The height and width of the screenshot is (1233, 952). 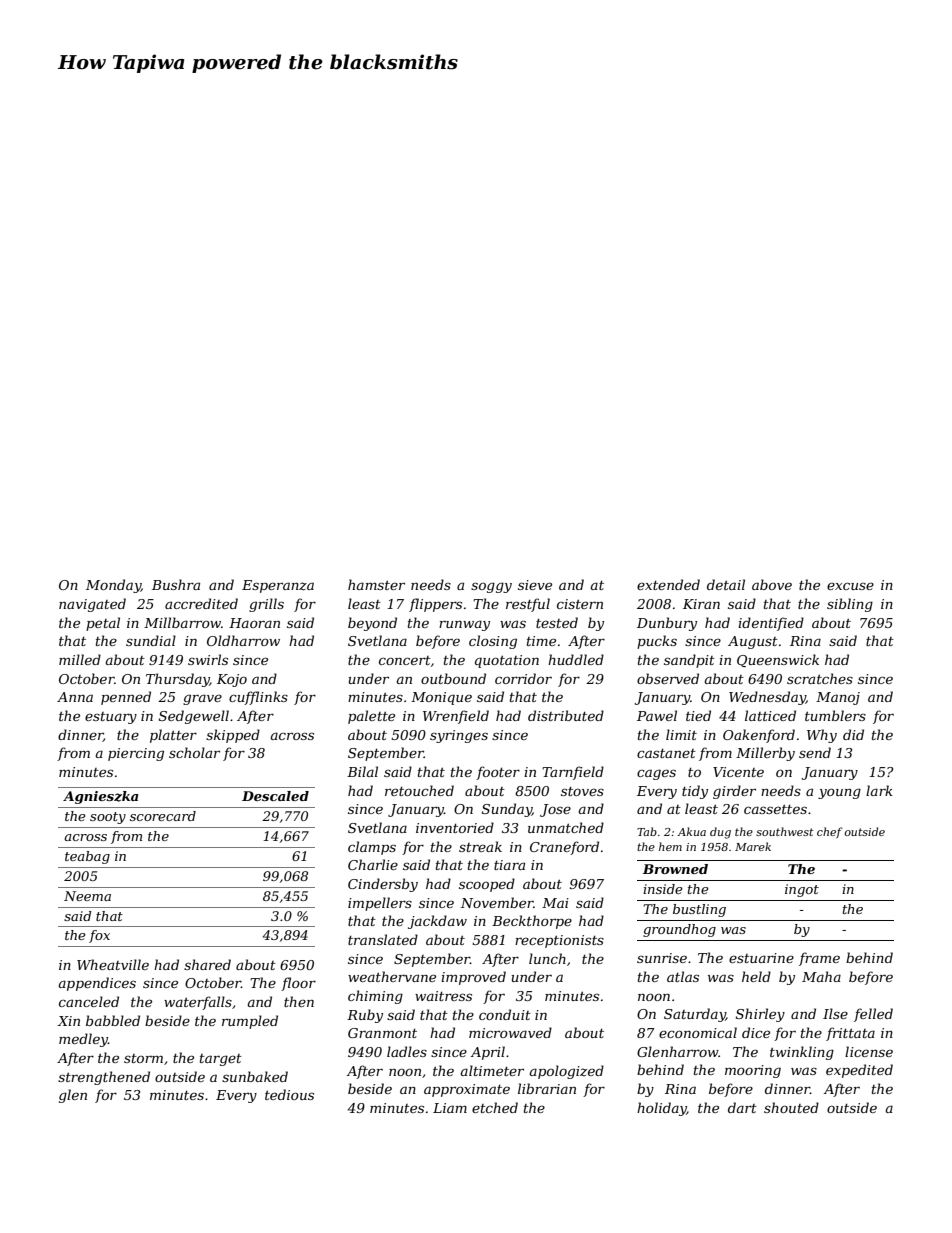 I want to click on retouched, so click(x=419, y=790).
